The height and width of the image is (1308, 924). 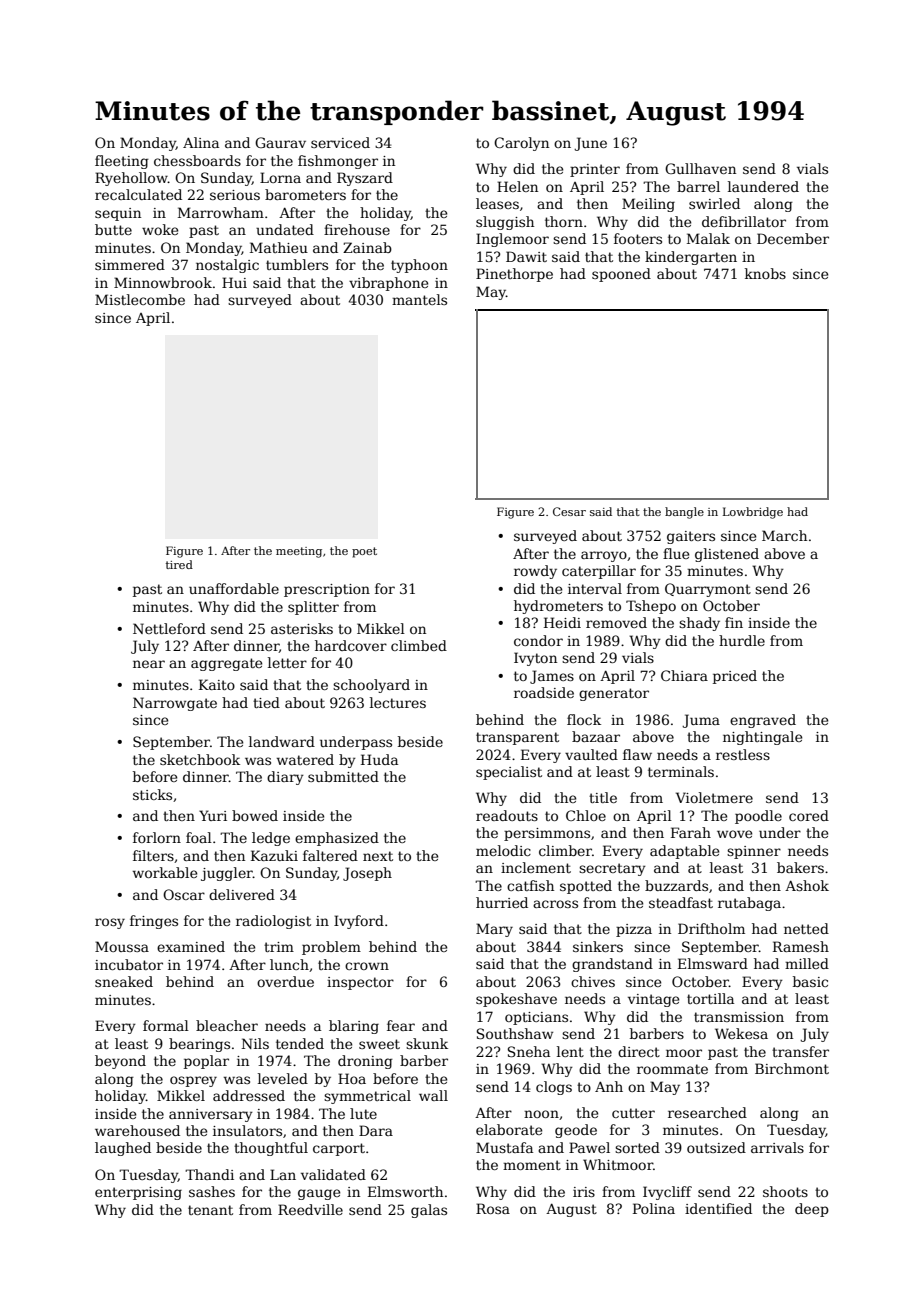 What do you see at coordinates (684, 675) in the image?
I see `Chiara` at bounding box center [684, 675].
